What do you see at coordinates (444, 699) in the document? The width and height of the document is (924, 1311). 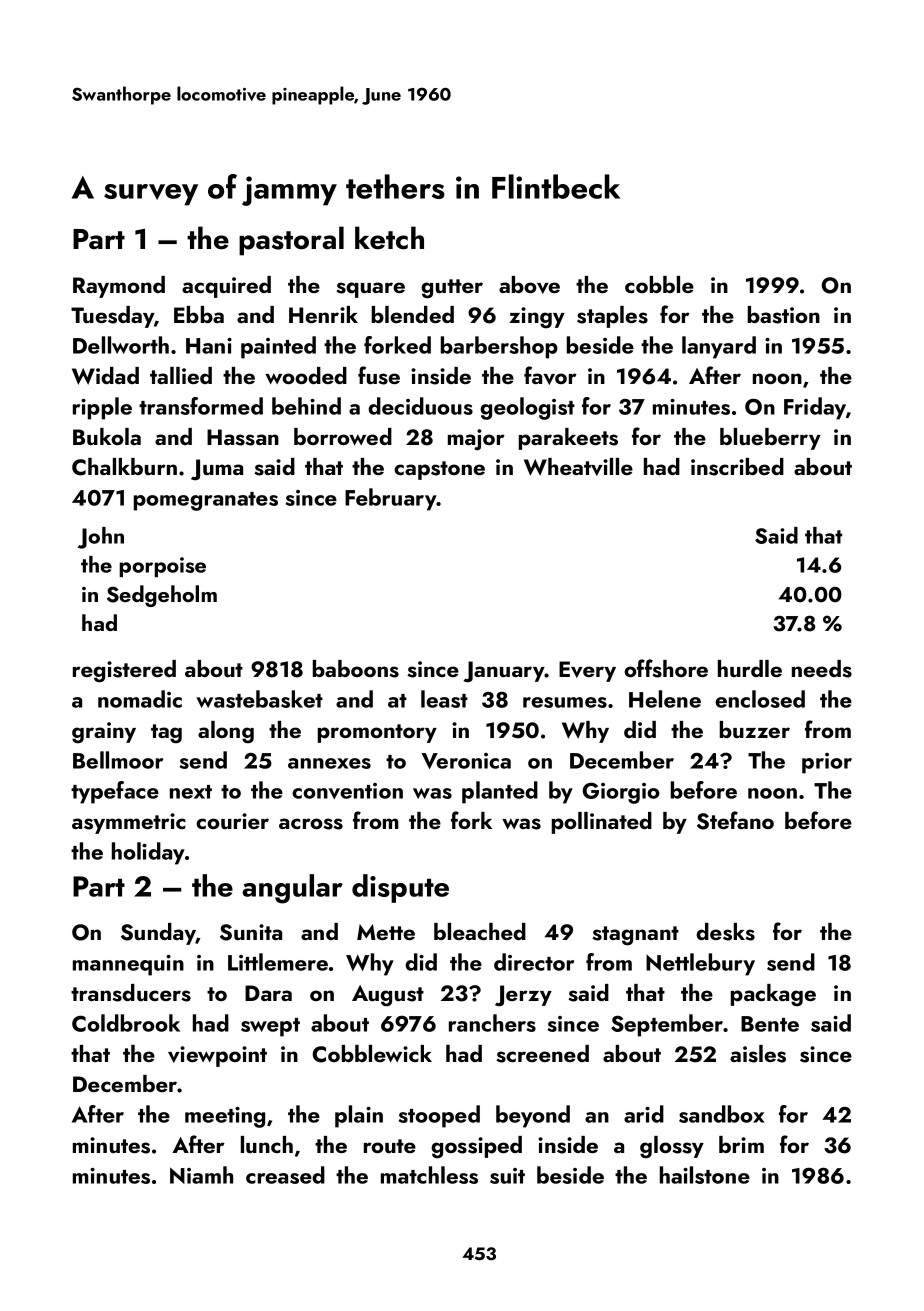 I see `least` at bounding box center [444, 699].
